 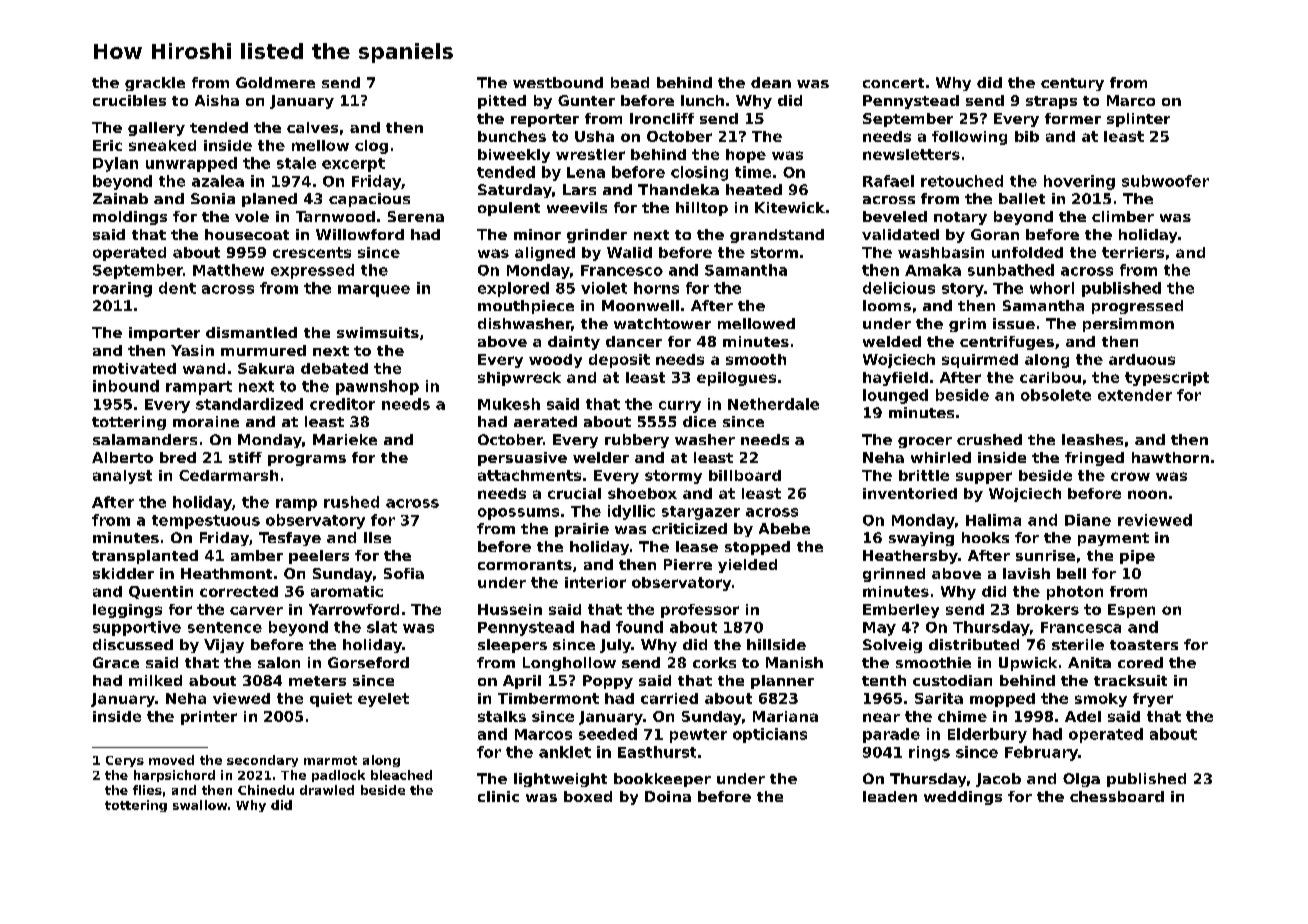 I want to click on drawled, so click(x=327, y=790).
